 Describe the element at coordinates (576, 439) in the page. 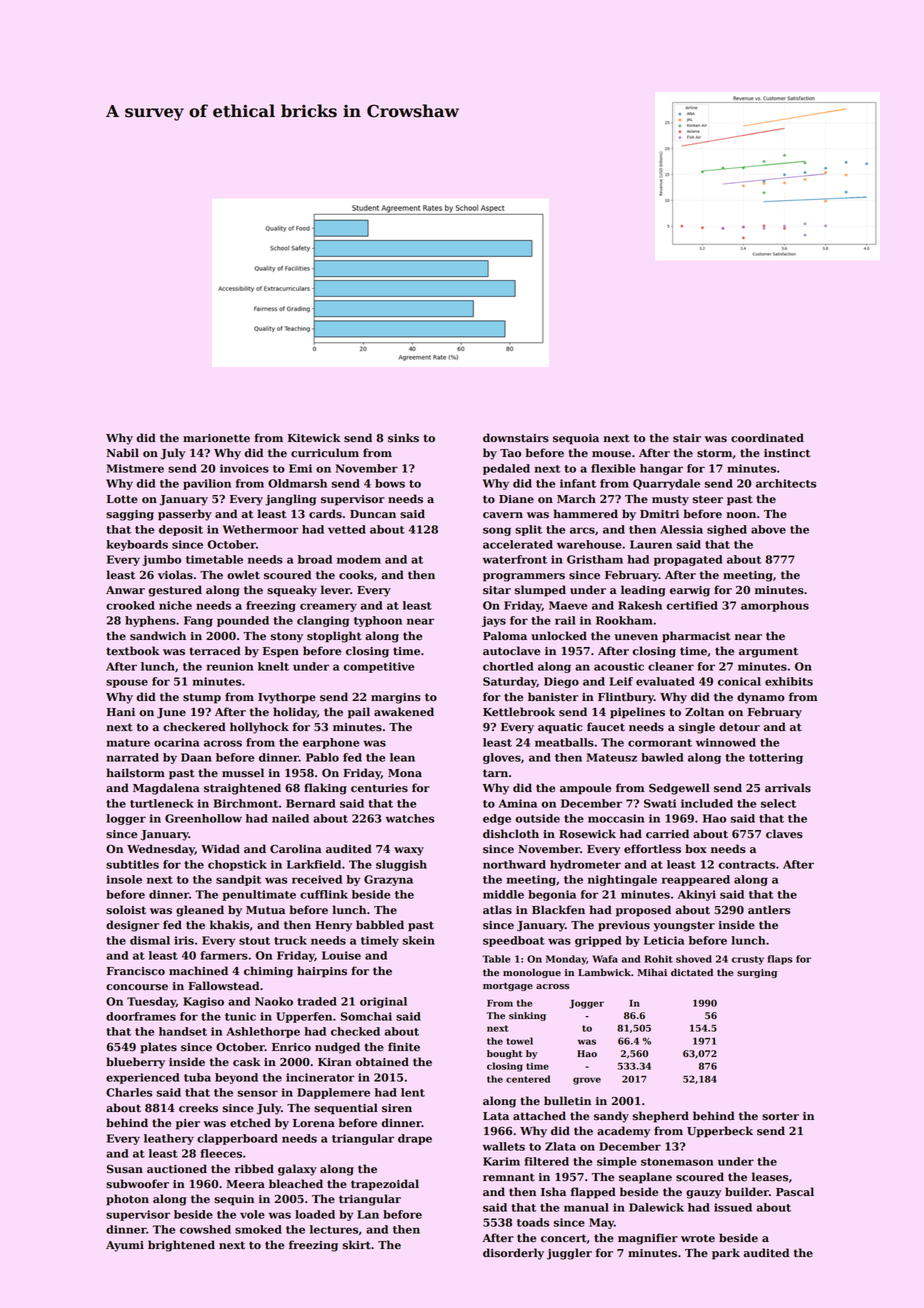

I see `sequoia` at that location.
